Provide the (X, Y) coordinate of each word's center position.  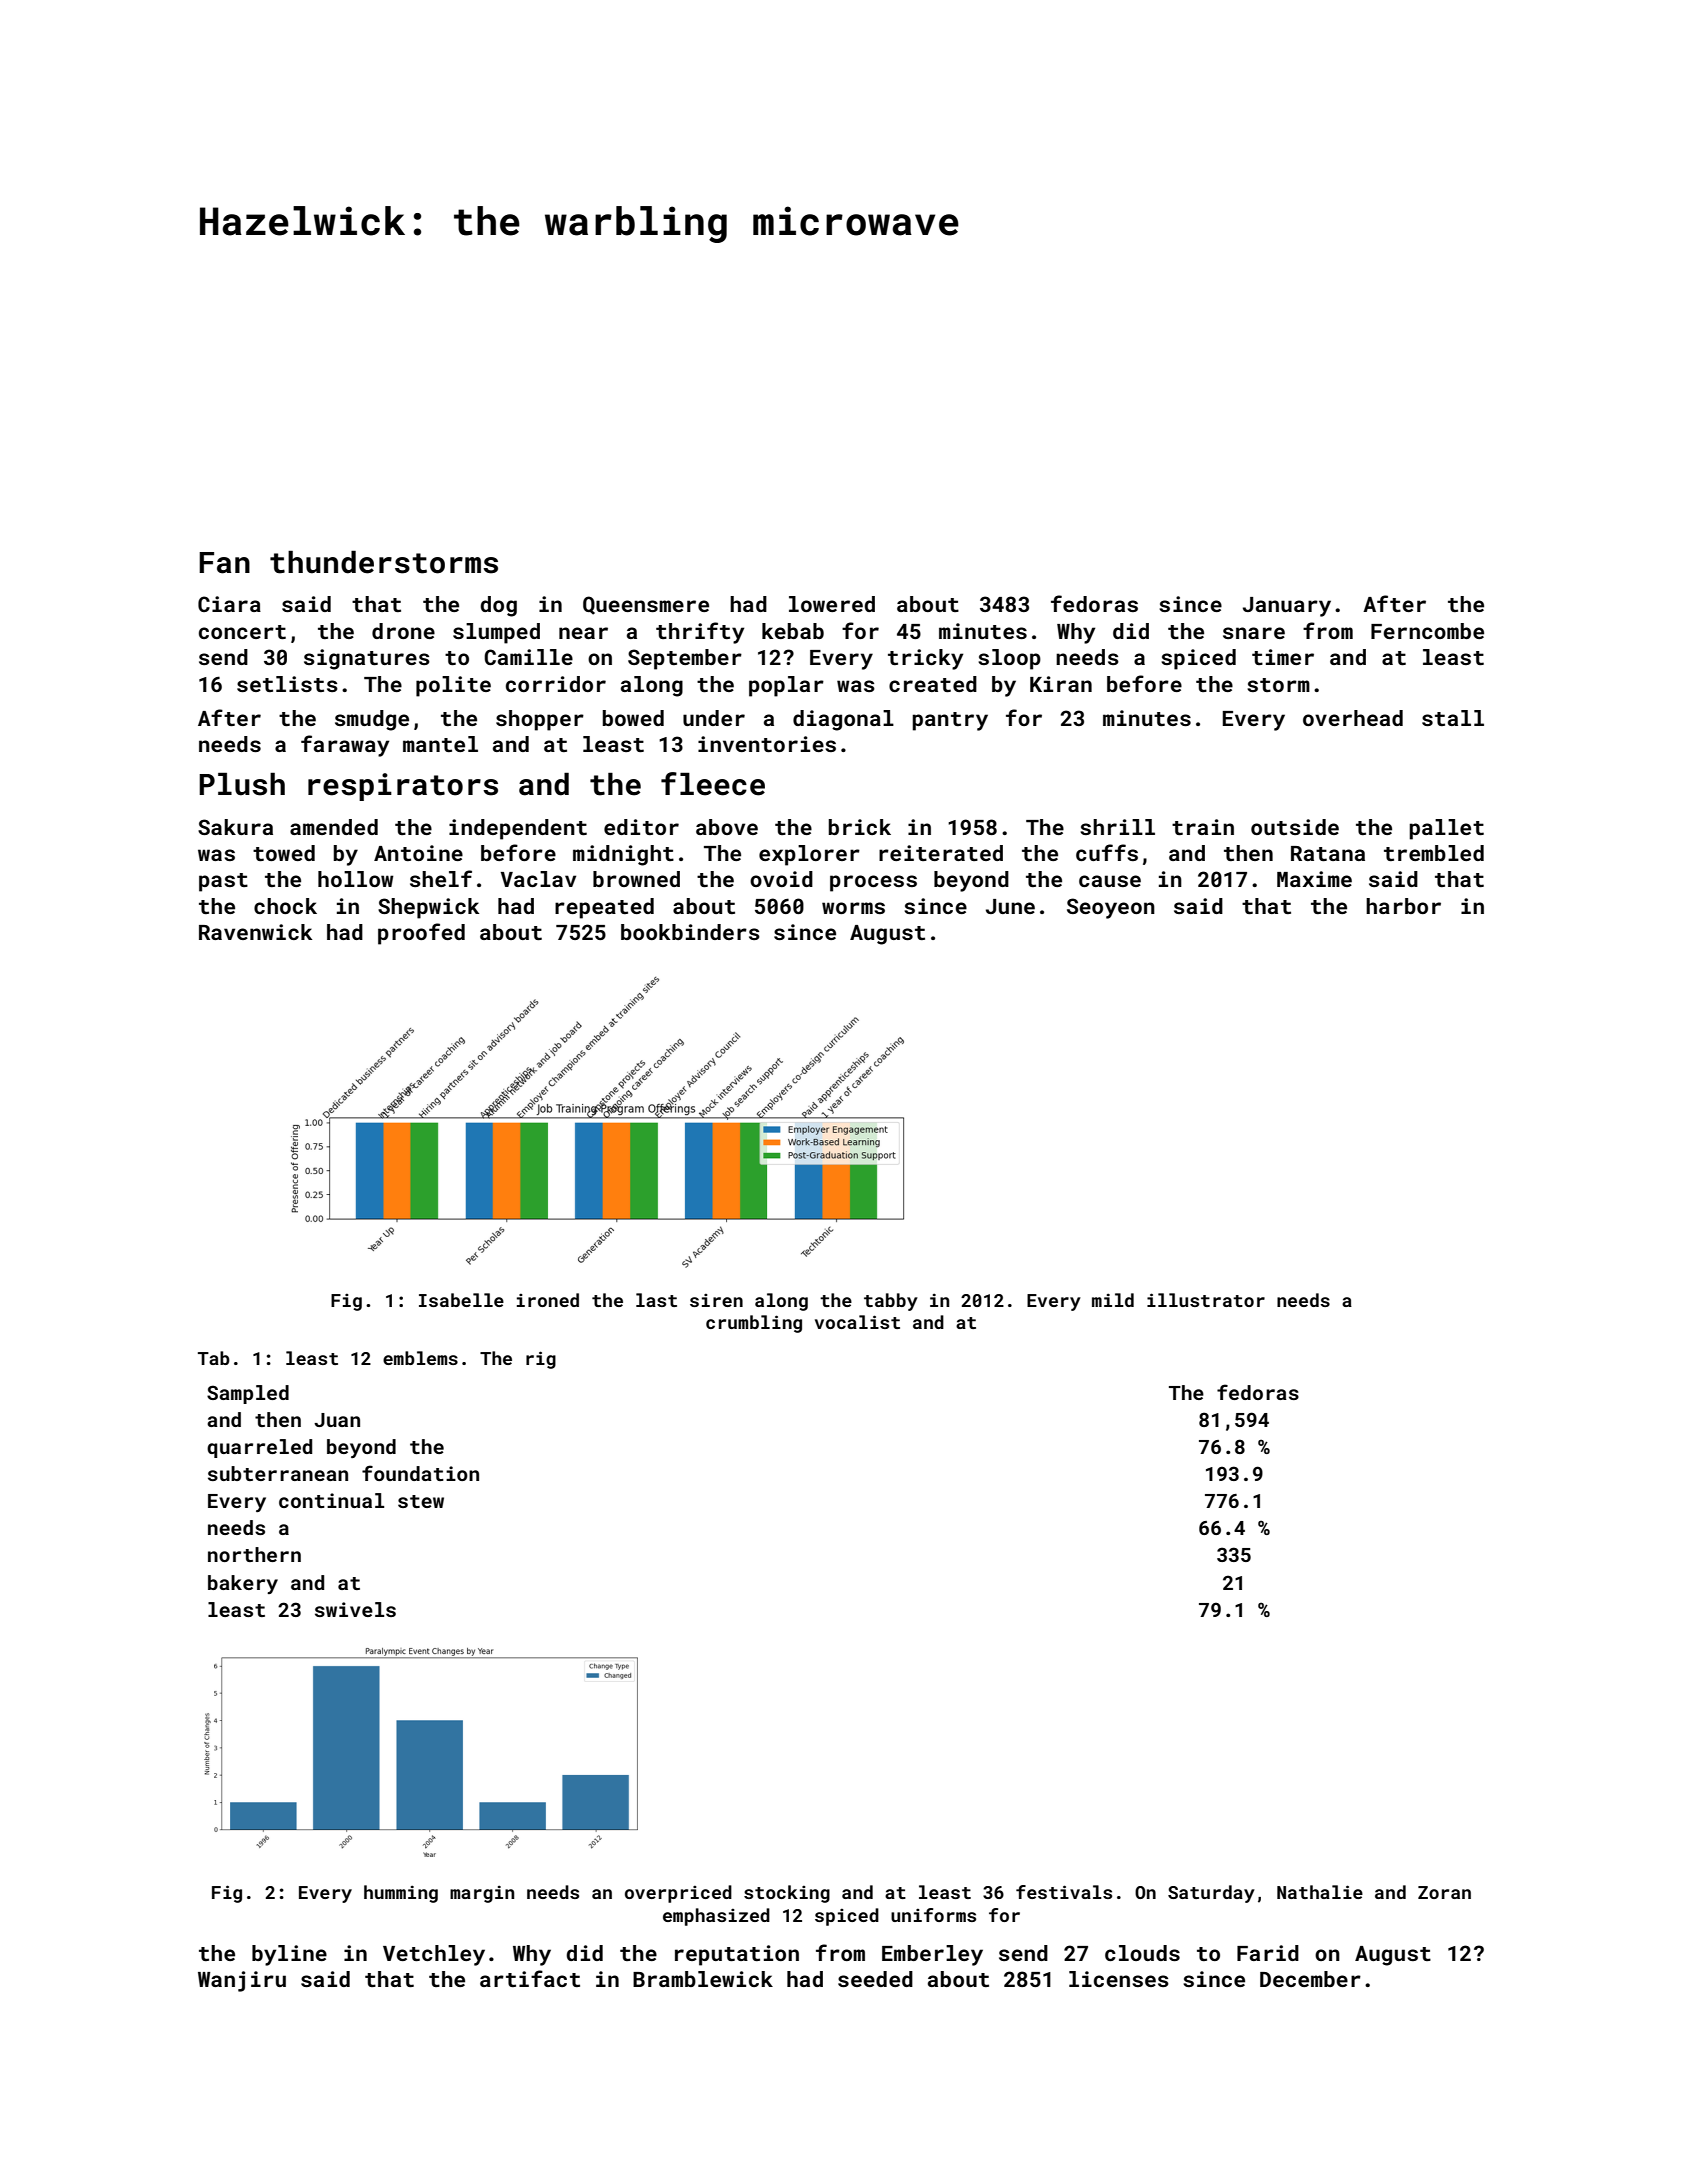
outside (1295, 827)
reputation (737, 1955)
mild (1113, 1300)
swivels (355, 1609)
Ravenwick (255, 932)
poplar (786, 686)
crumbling (754, 1324)
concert (242, 632)
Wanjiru (242, 1981)
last (656, 1300)
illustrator (1206, 1300)
